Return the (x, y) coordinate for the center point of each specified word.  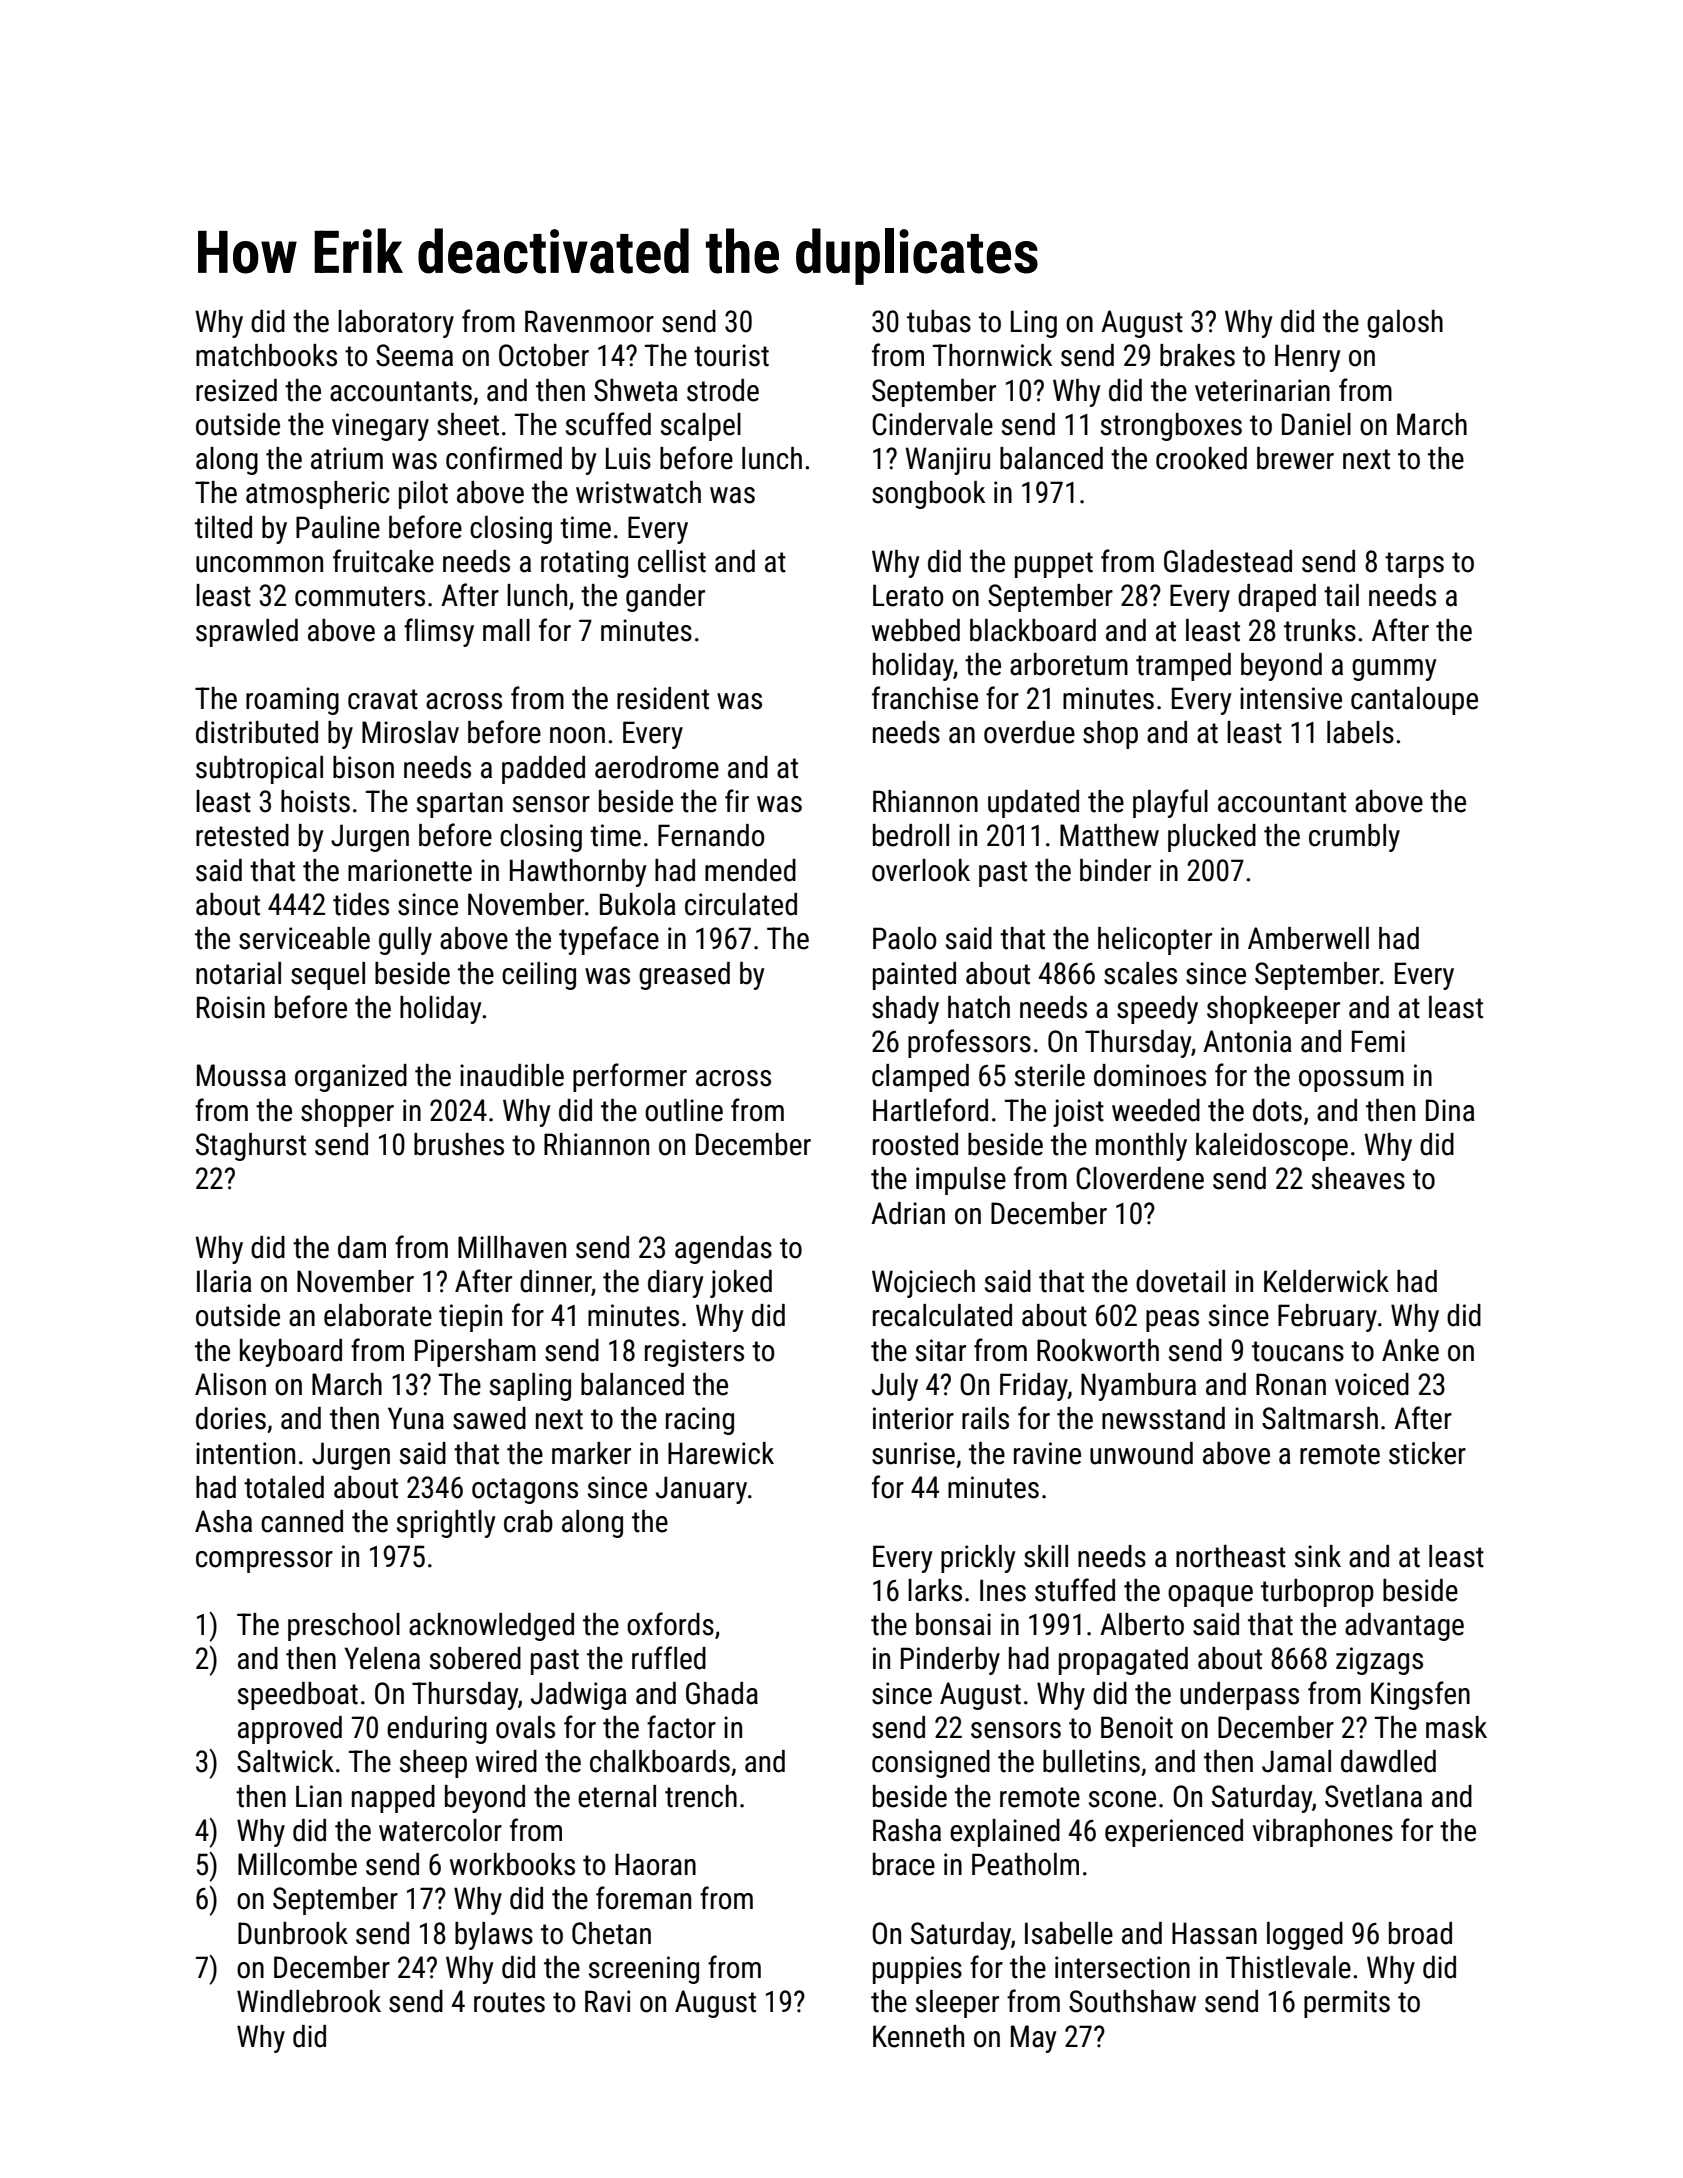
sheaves (1358, 1178)
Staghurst (251, 1147)
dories (231, 1418)
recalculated (942, 1315)
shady (905, 1010)
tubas (939, 321)
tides (361, 904)
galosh (1405, 324)
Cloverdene (1140, 1178)
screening (644, 1970)
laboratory (396, 324)
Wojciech (923, 1284)
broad (1420, 1933)
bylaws (494, 1936)
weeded (1156, 1110)
